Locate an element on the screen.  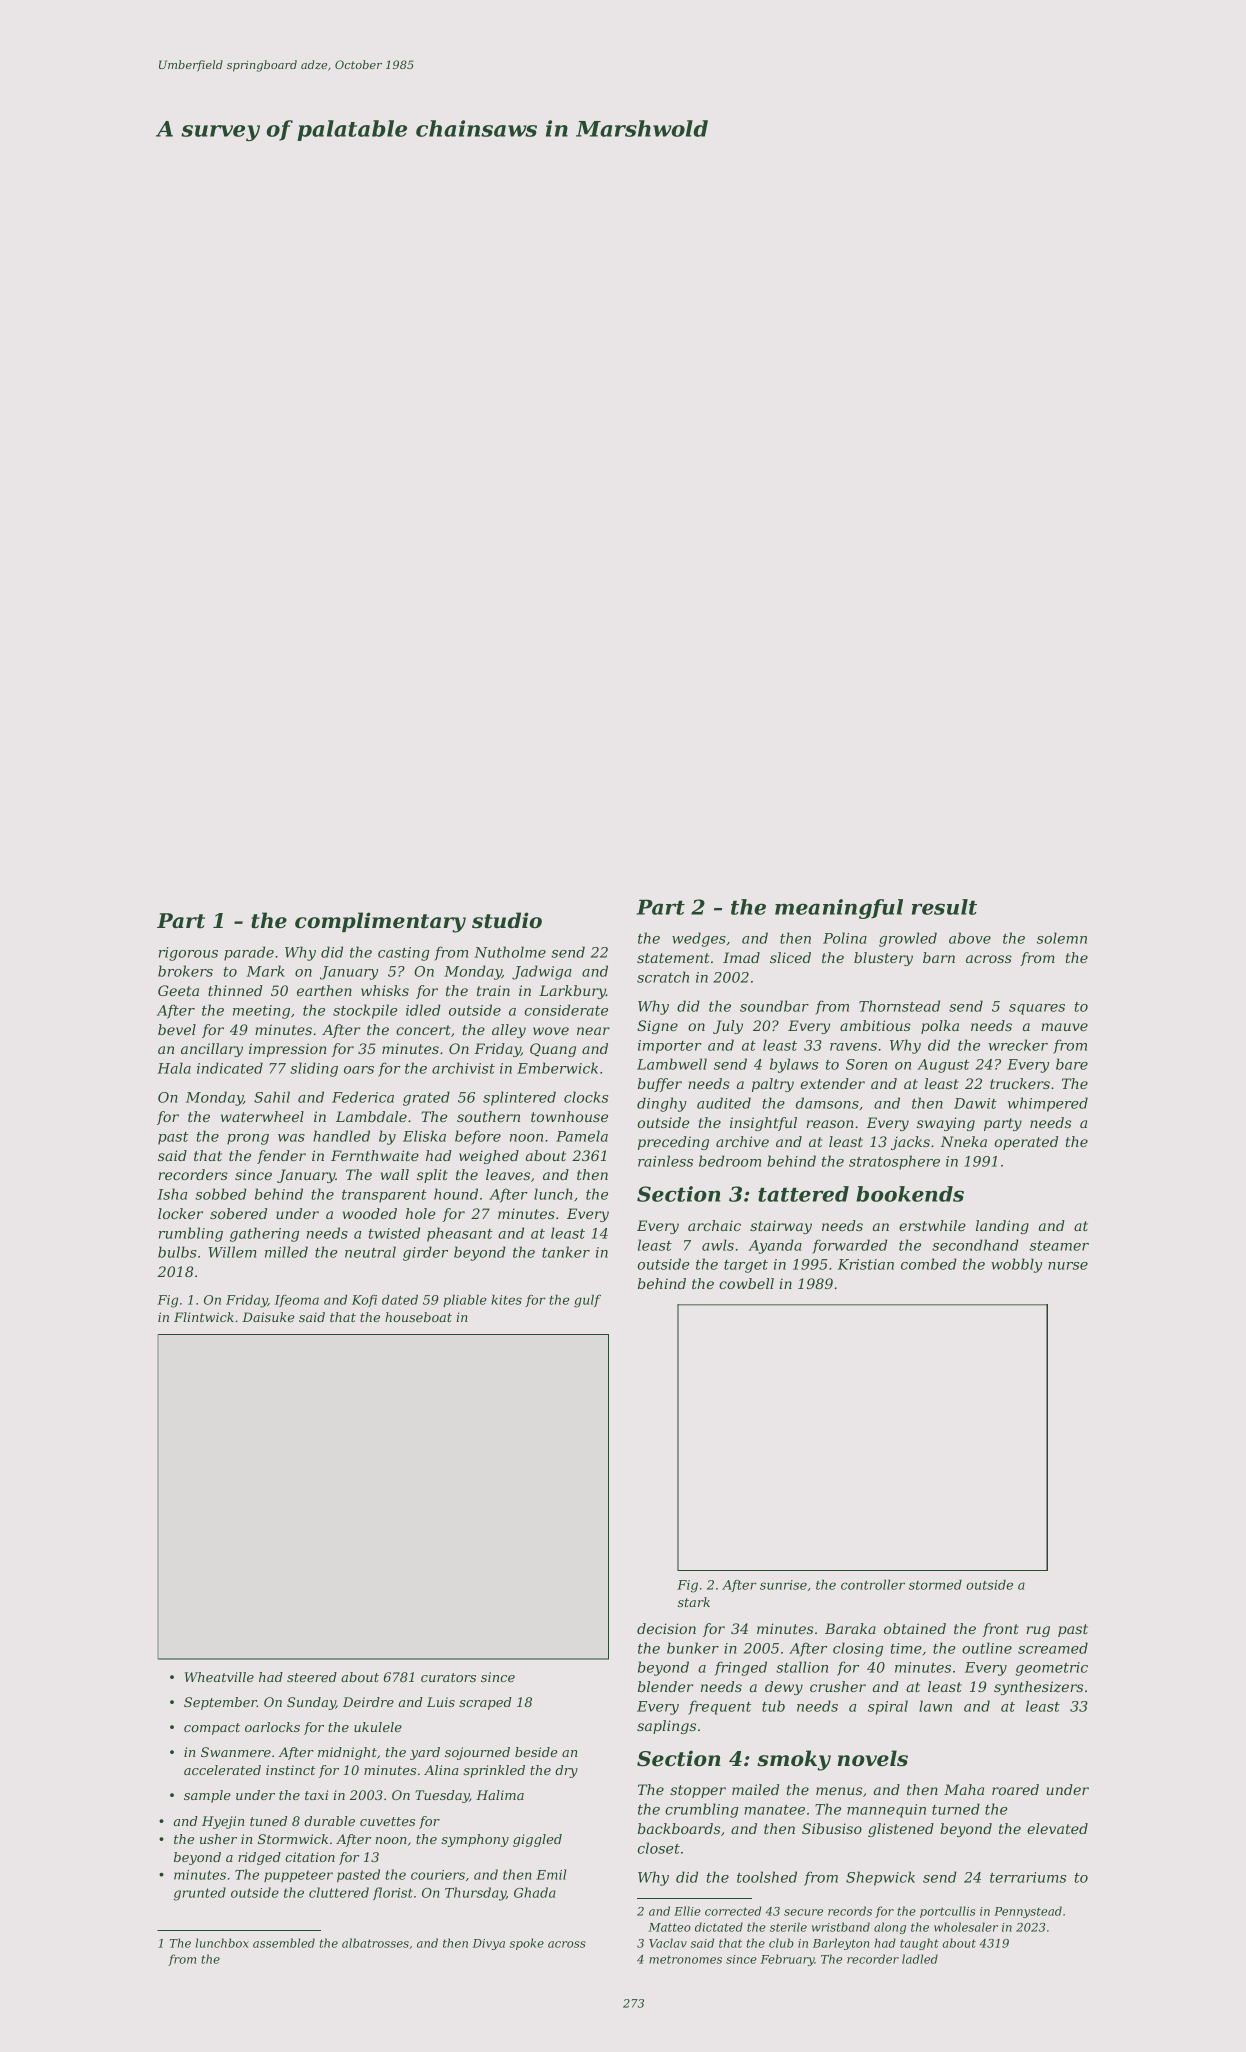
stark is located at coordinates (694, 1602).
